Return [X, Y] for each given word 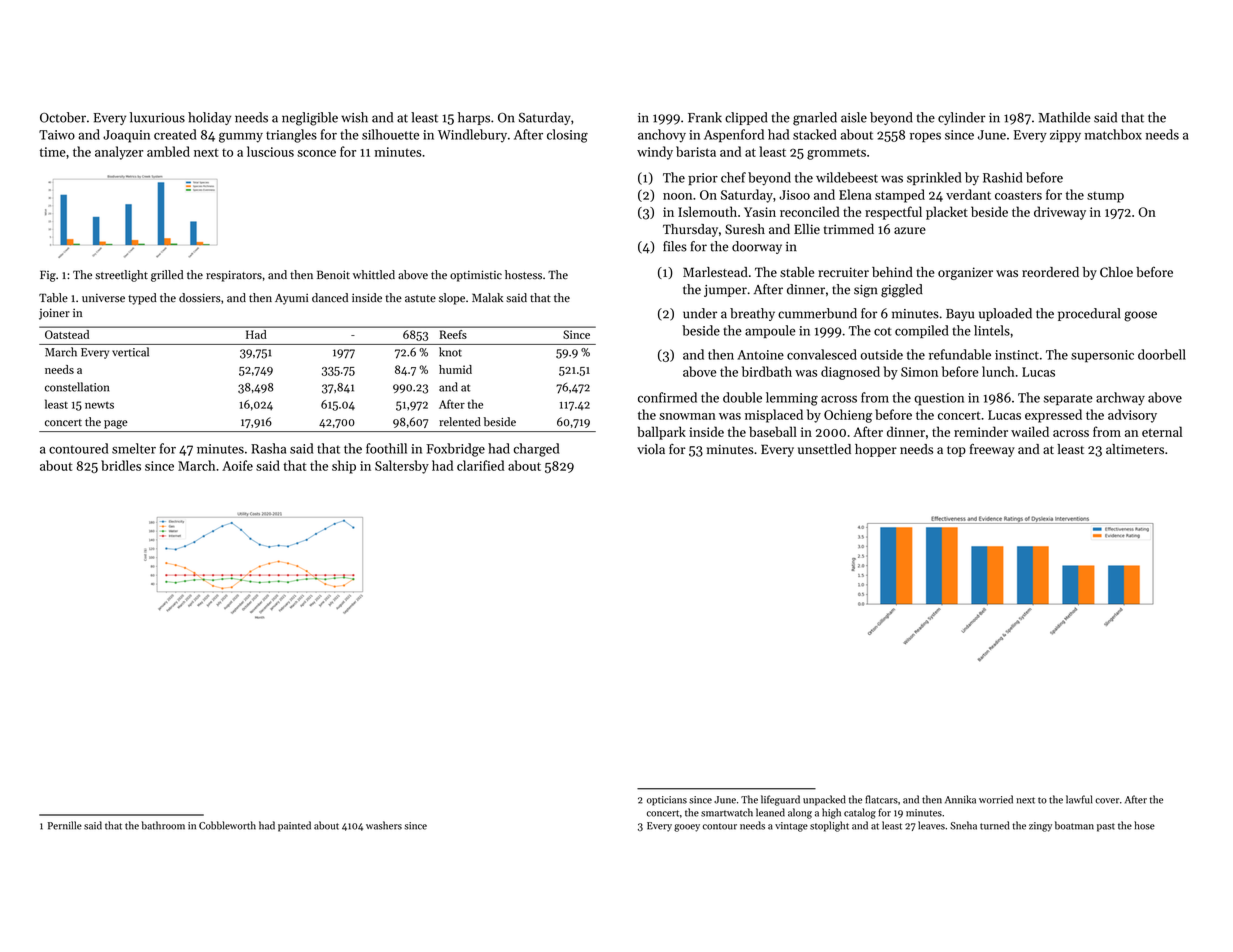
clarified [480, 465]
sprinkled [934, 178]
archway [1120, 399]
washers [384, 825]
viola [651, 449]
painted [294, 826]
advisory [1132, 416]
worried [996, 799]
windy [655, 153]
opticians [667, 801]
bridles [121, 465]
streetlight [121, 276]
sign [866, 291]
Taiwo [57, 135]
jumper [725, 291]
